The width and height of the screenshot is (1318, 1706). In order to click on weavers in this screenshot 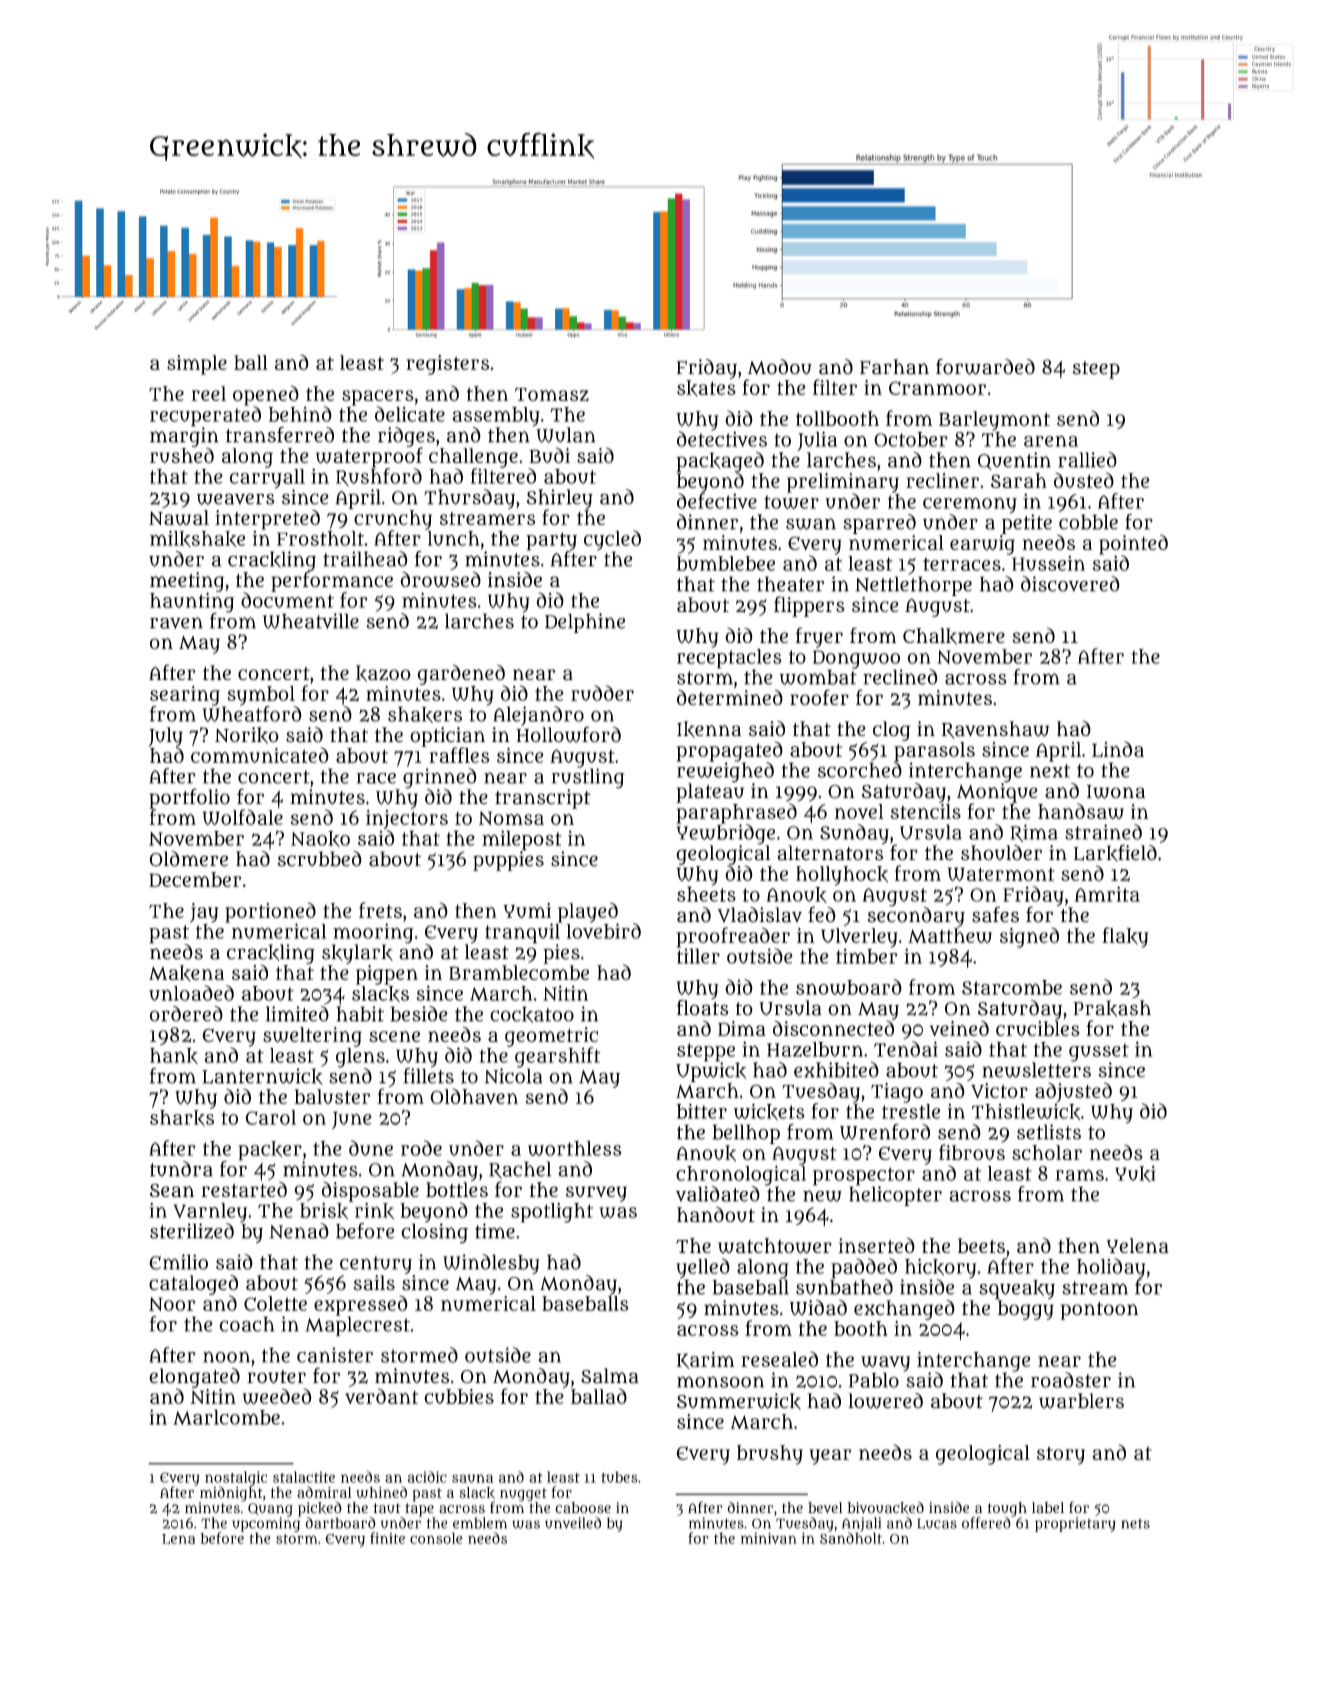, I will do `click(236, 499)`.
